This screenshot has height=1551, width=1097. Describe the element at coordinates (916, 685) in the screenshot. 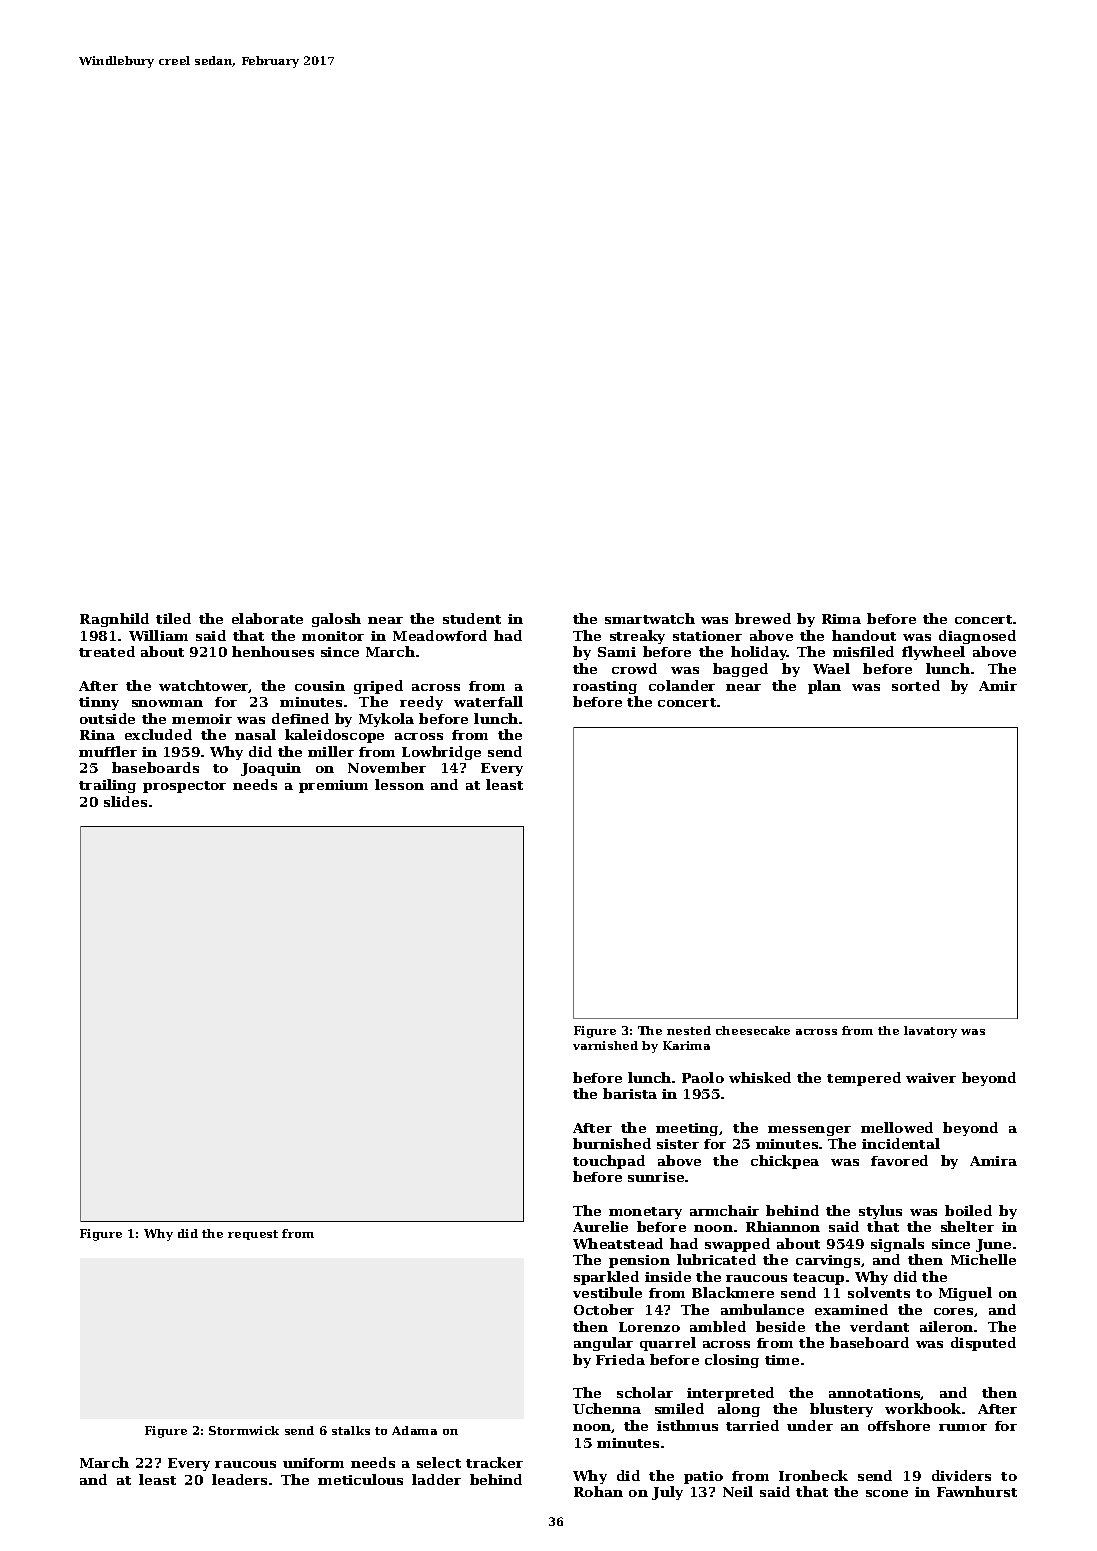

I see `sorted` at that location.
